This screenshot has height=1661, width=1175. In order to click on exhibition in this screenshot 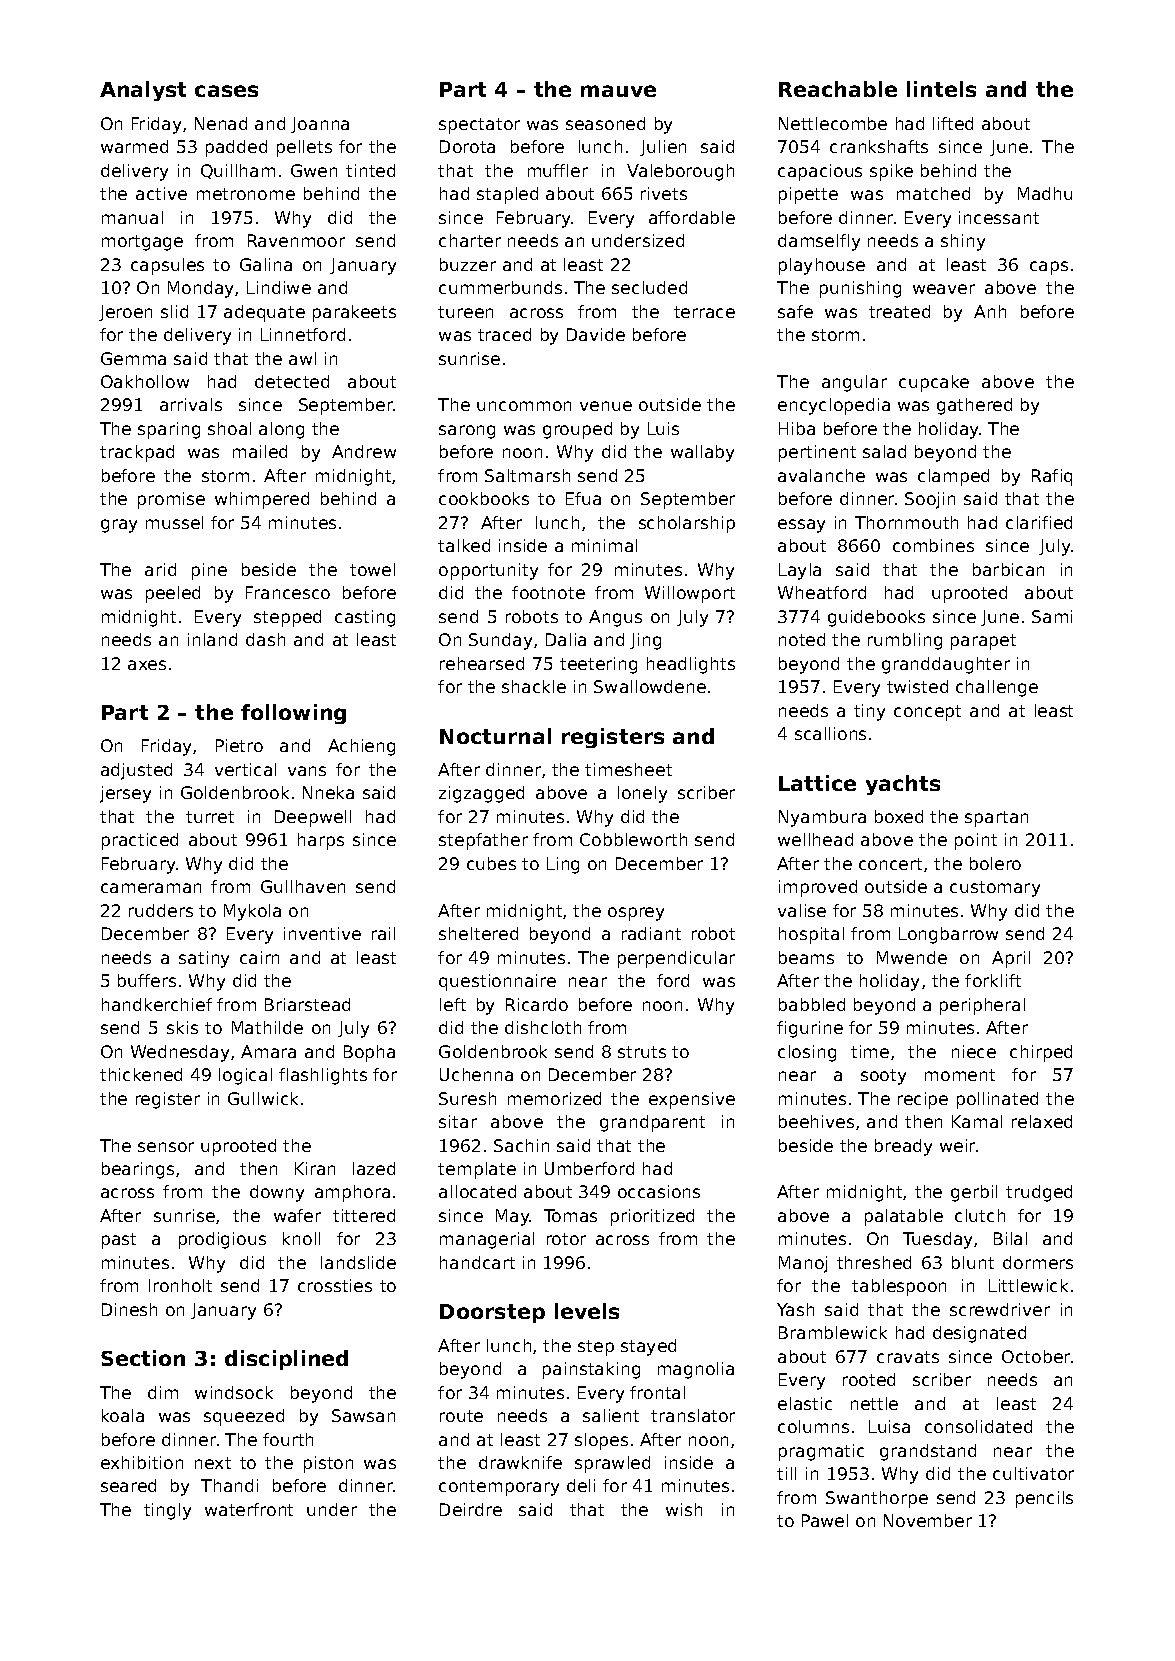, I will do `click(142, 1462)`.
